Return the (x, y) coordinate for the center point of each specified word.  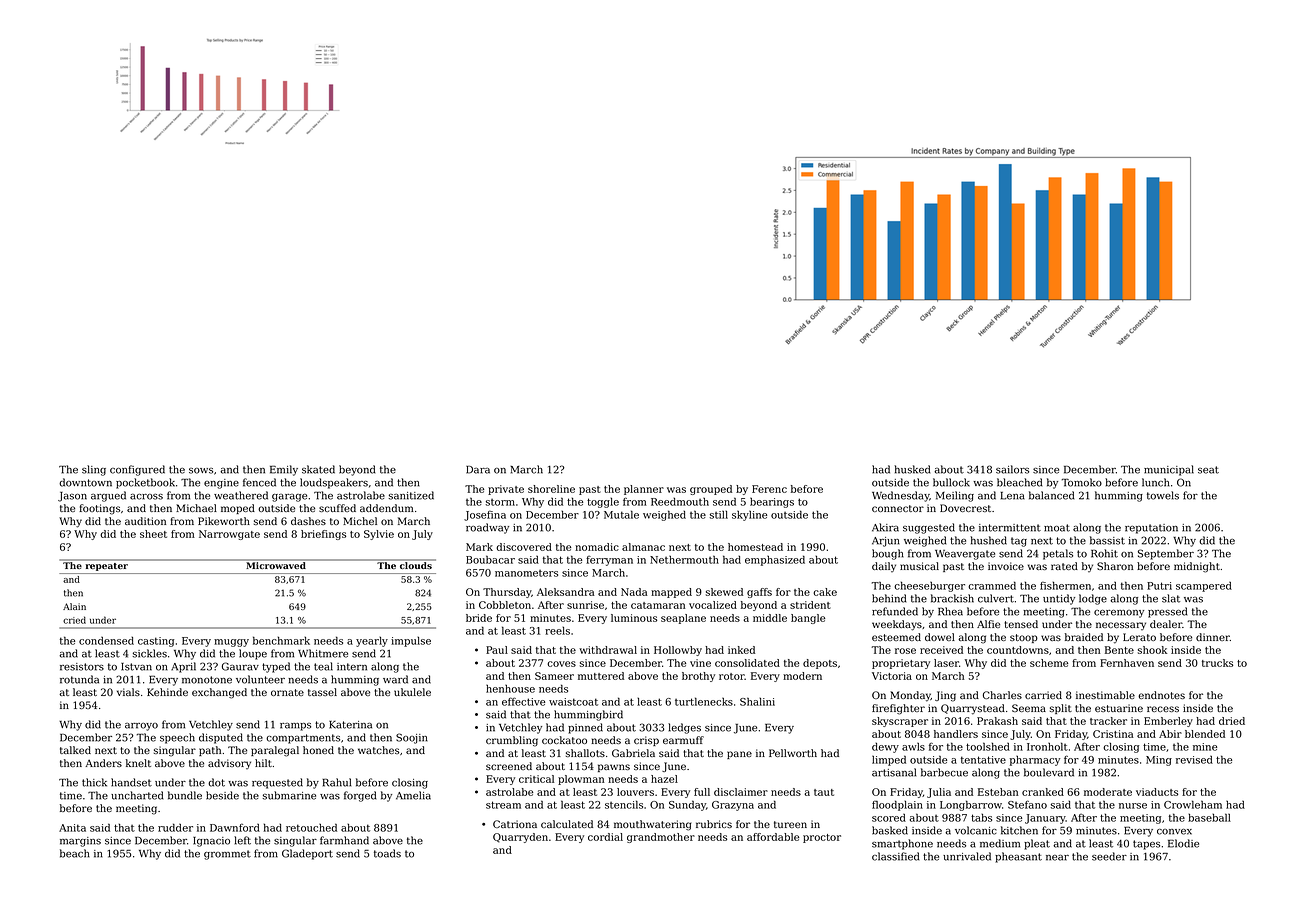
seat (1208, 470)
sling (94, 470)
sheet (153, 534)
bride (479, 618)
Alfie (988, 624)
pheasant (1018, 857)
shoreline (551, 489)
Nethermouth (684, 559)
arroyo (141, 727)
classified (895, 856)
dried (1232, 721)
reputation (1151, 529)
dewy (885, 748)
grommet (227, 855)
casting (156, 642)
